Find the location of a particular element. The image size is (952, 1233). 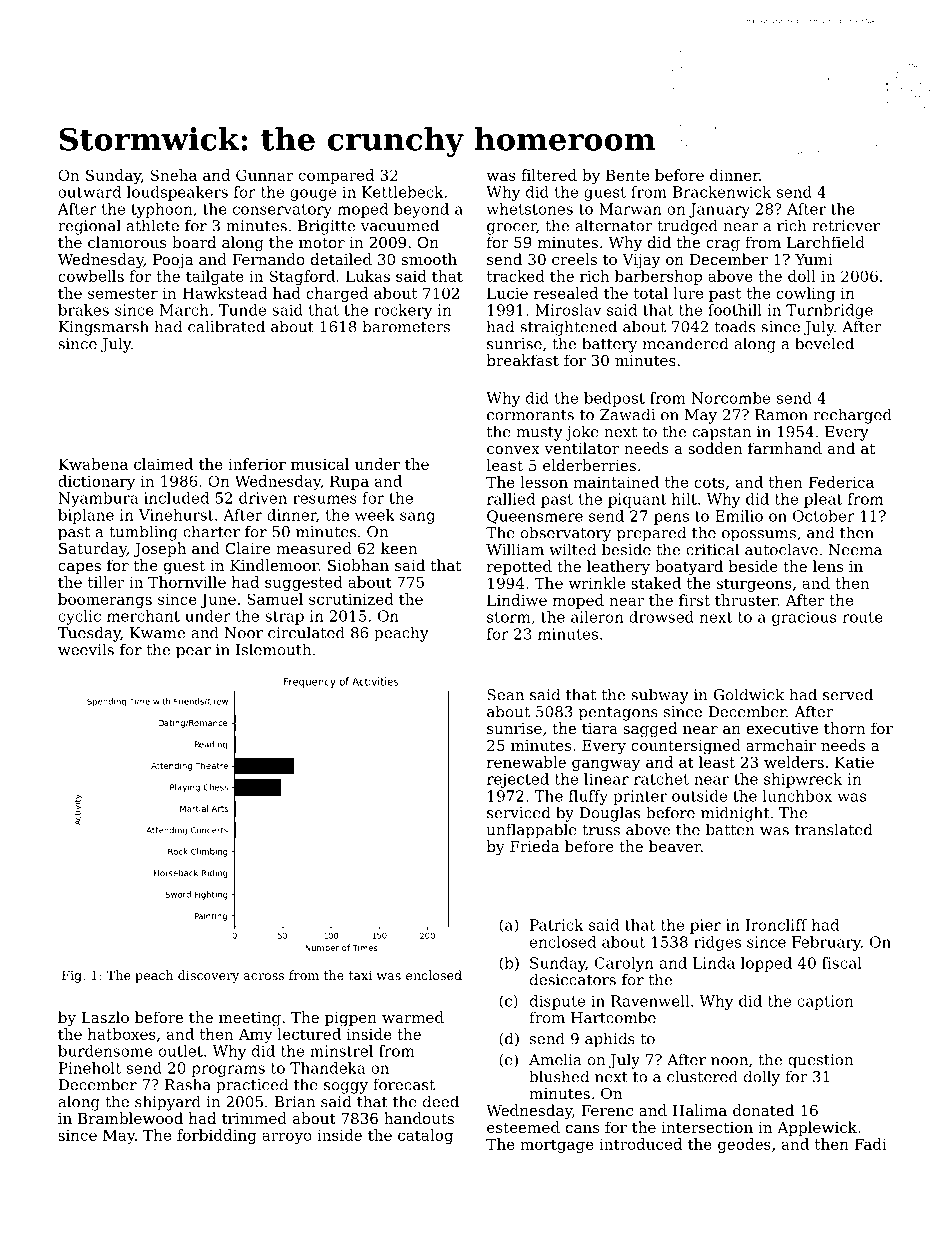

semester is located at coordinates (123, 293).
